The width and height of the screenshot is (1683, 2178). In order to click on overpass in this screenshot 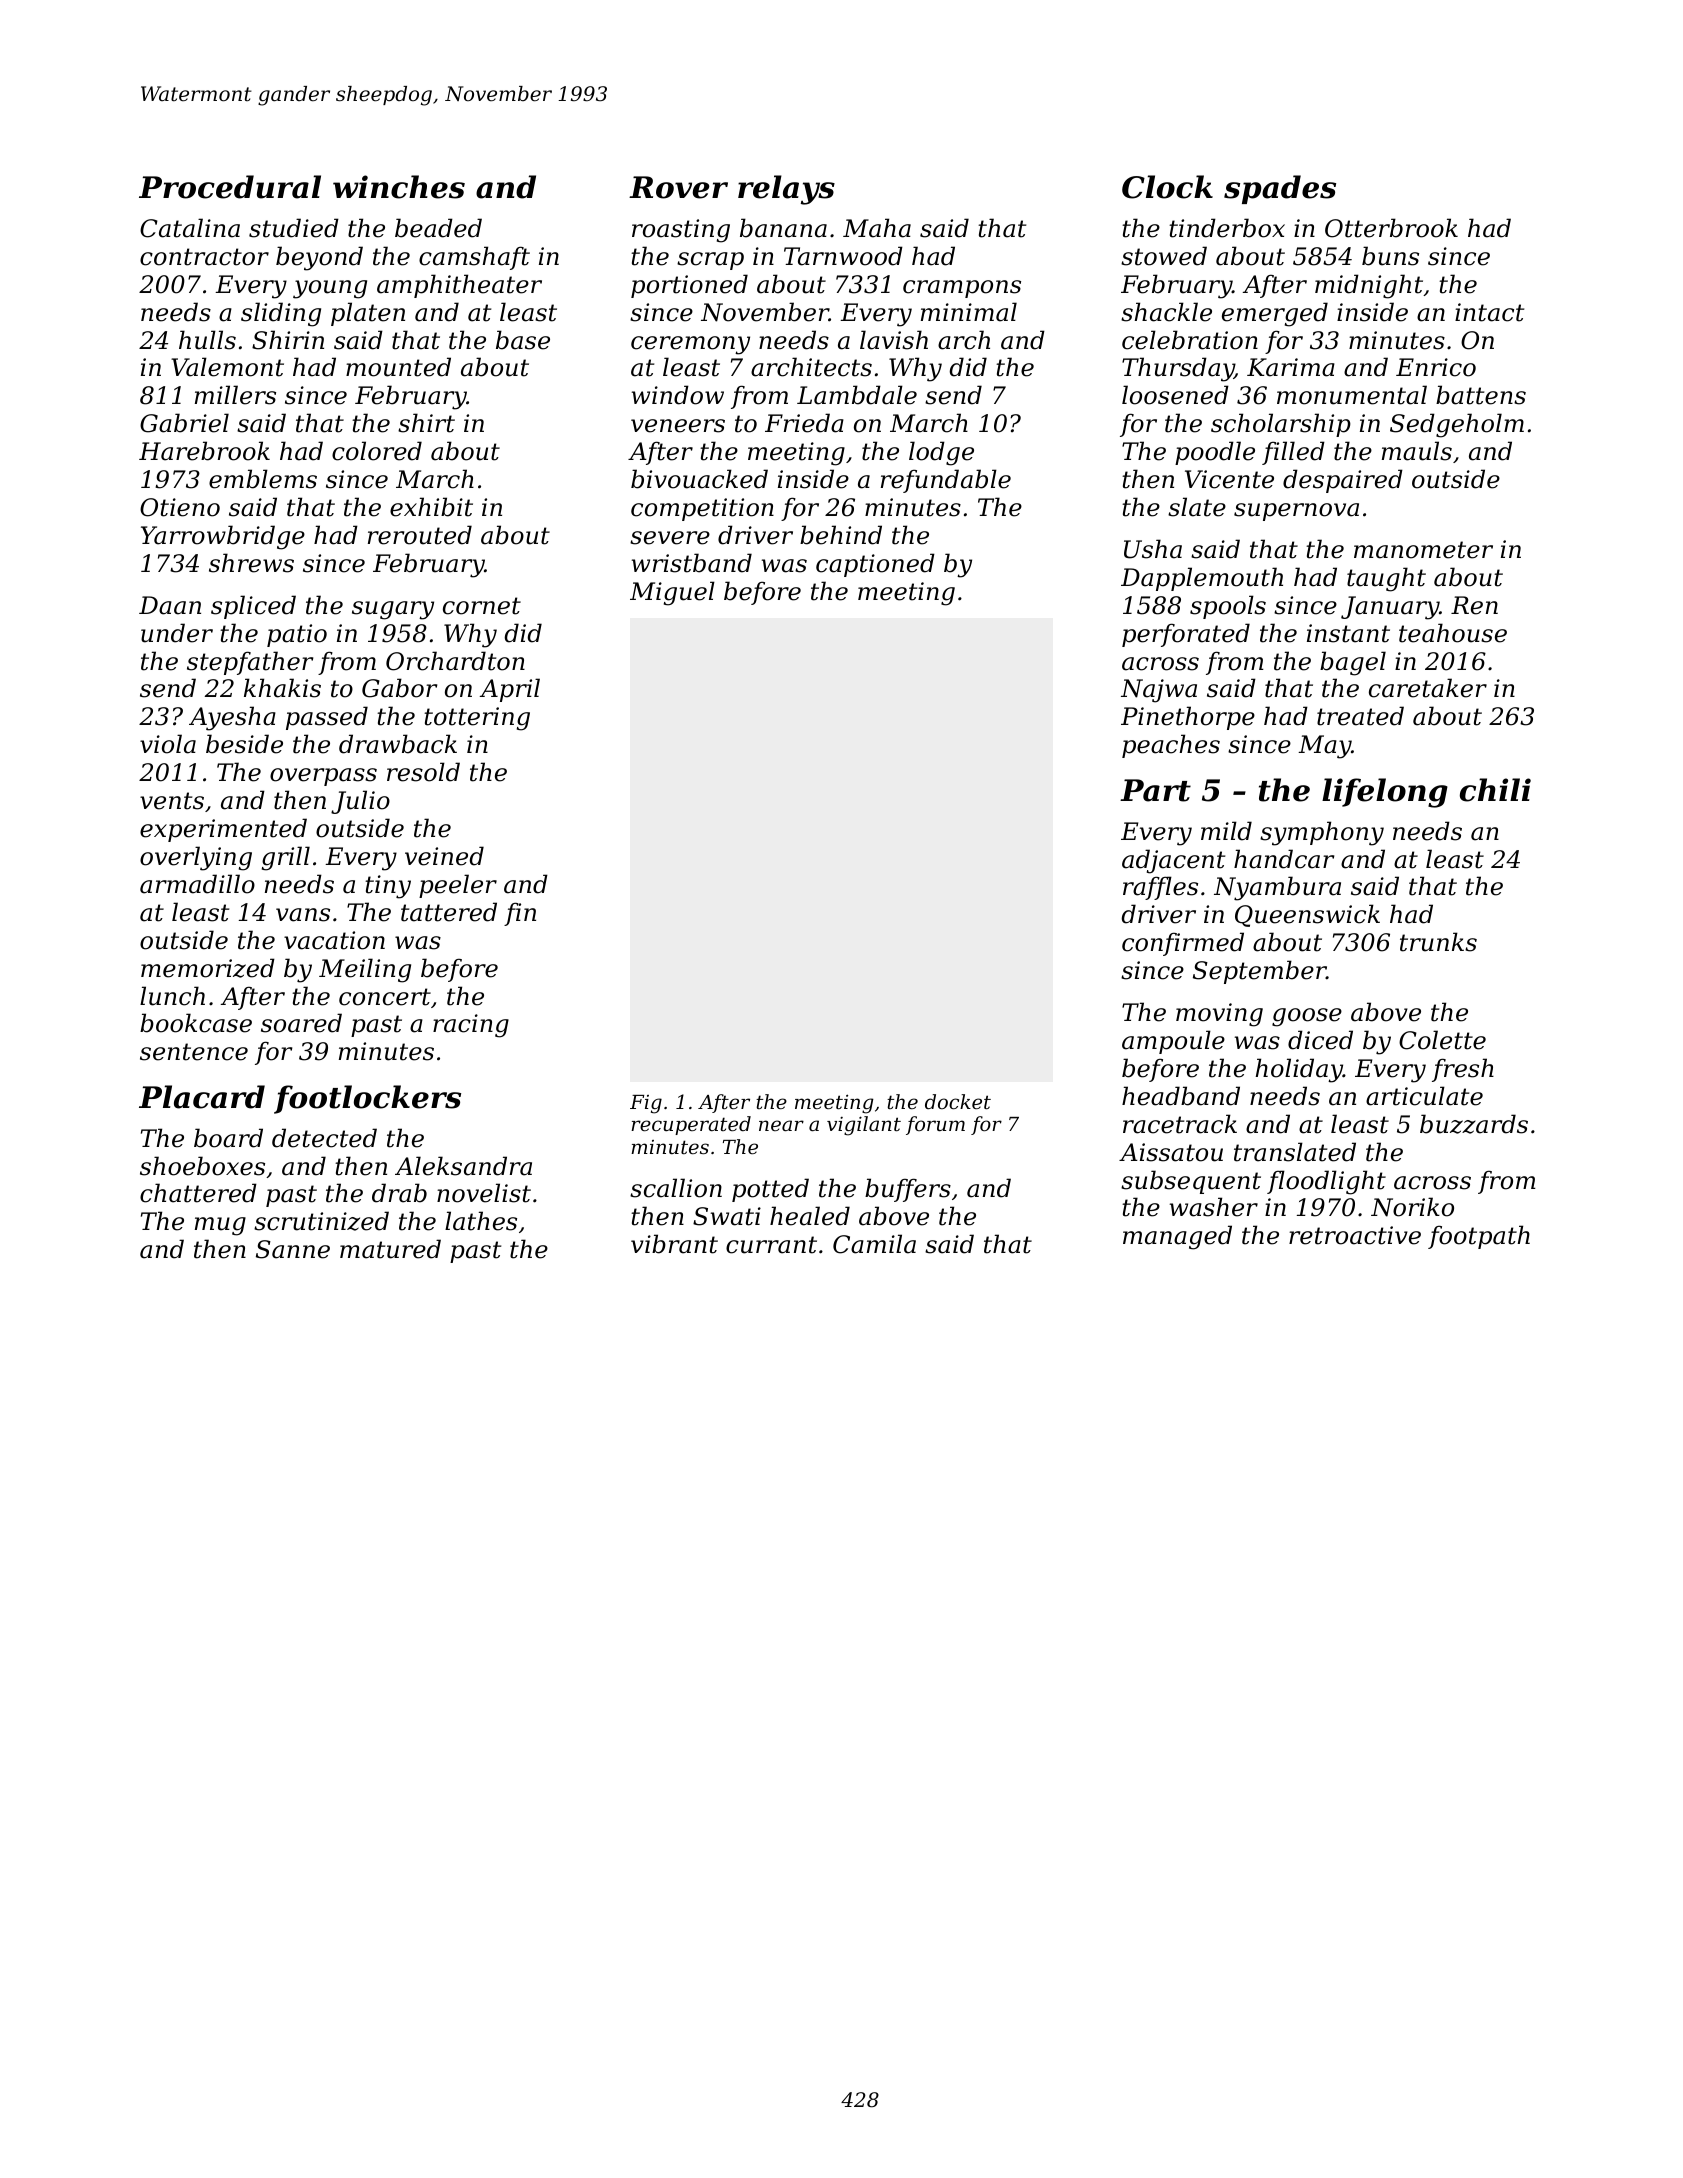, I will do `click(323, 777)`.
